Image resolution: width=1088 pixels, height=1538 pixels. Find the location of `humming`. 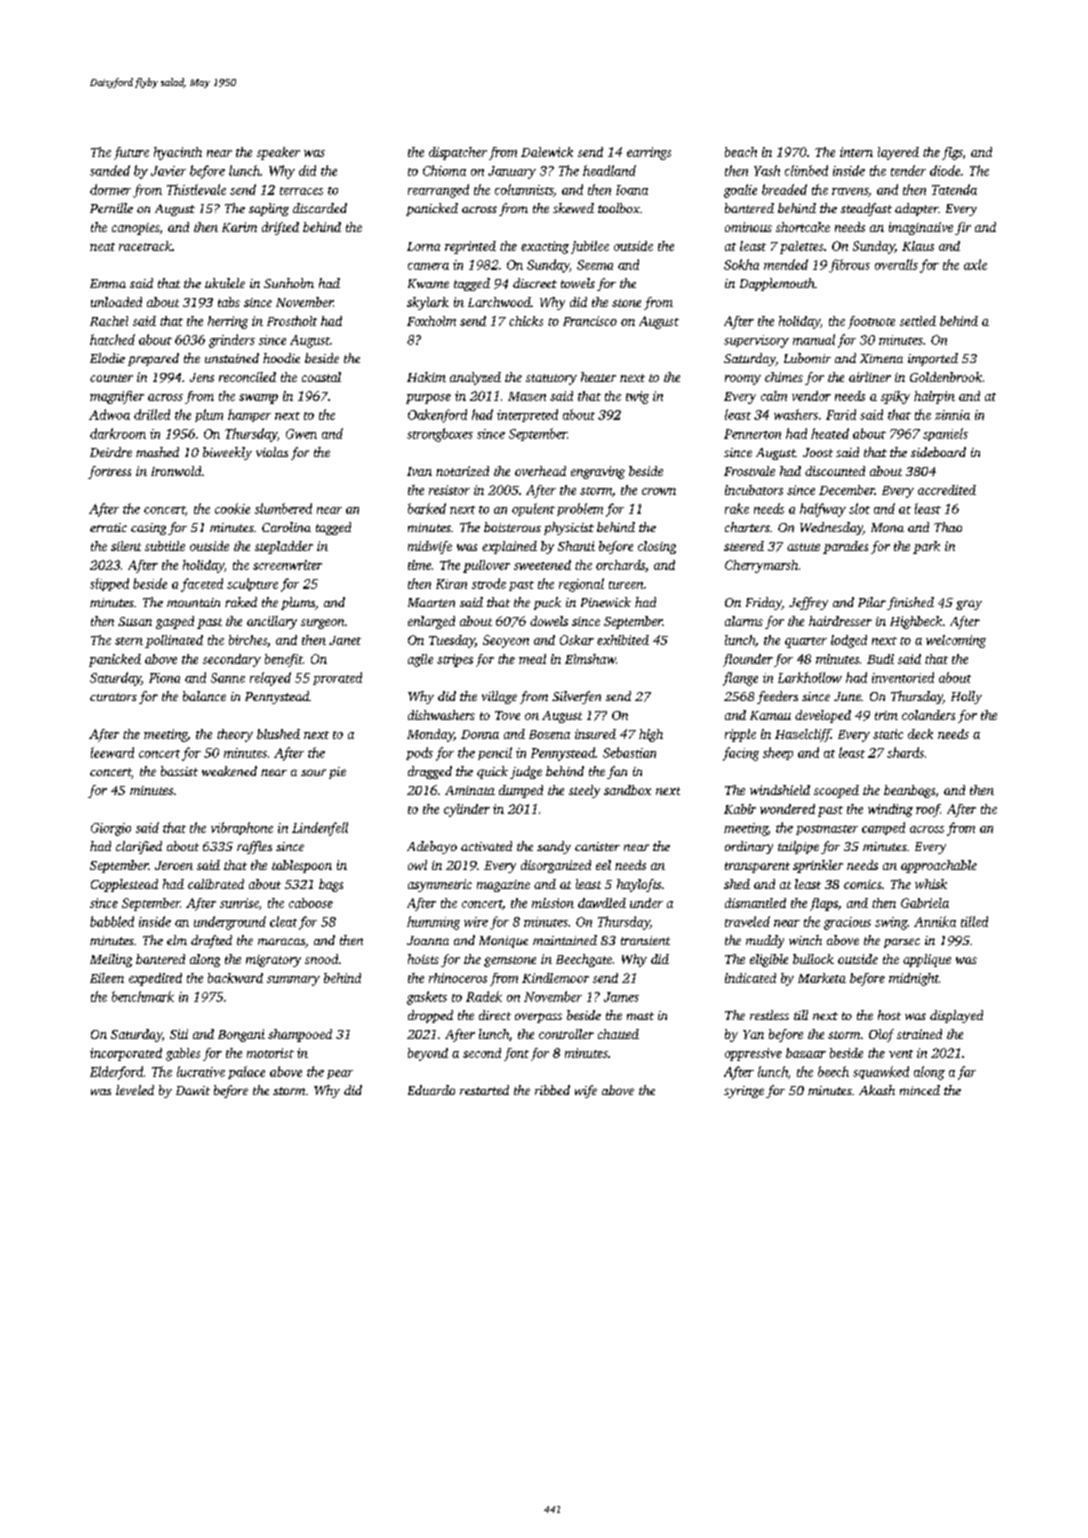

humming is located at coordinates (433, 923).
